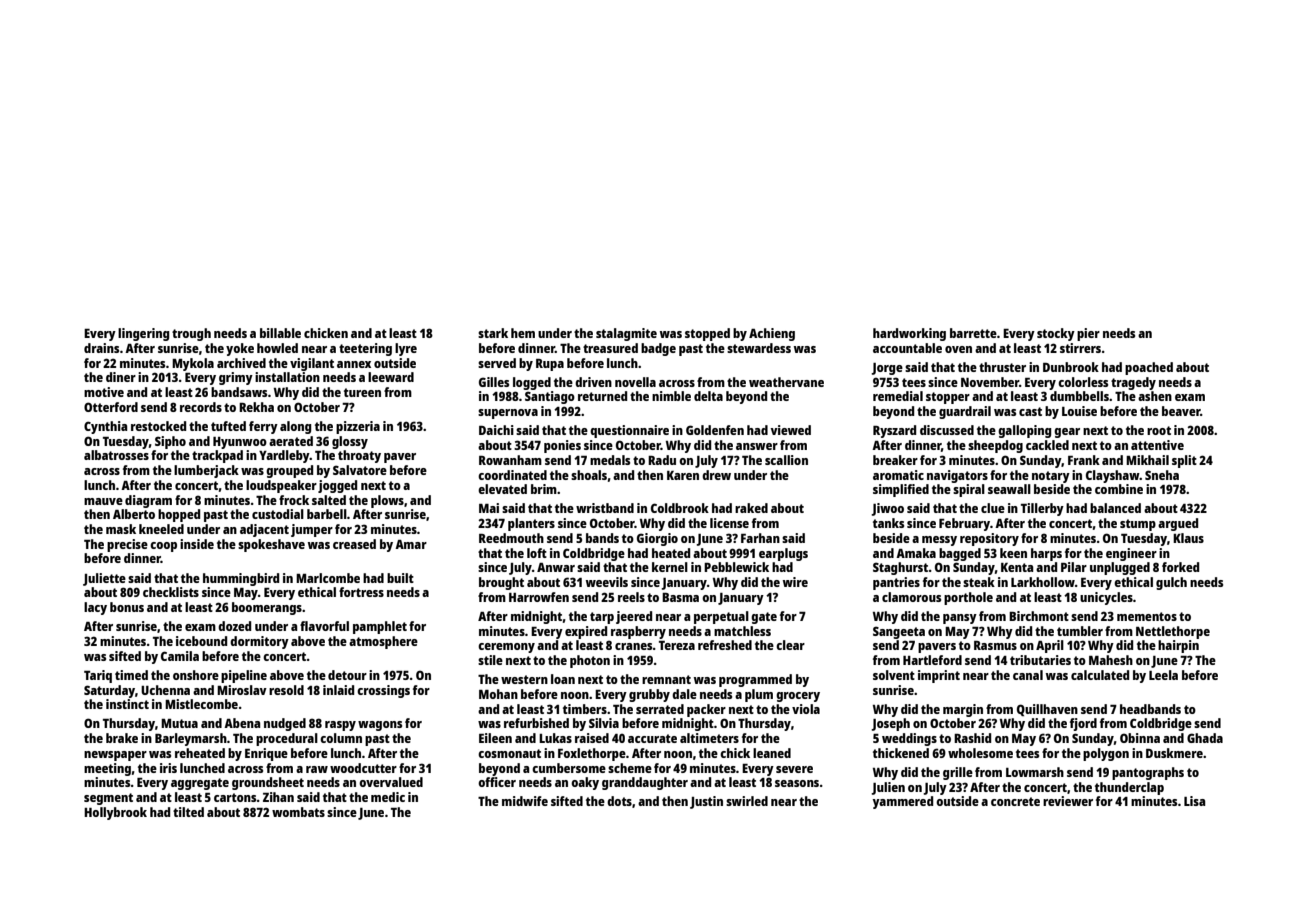 This screenshot has height=924, width=1308. Describe the element at coordinates (1171, 583) in the screenshot. I see `gulch` at that location.
